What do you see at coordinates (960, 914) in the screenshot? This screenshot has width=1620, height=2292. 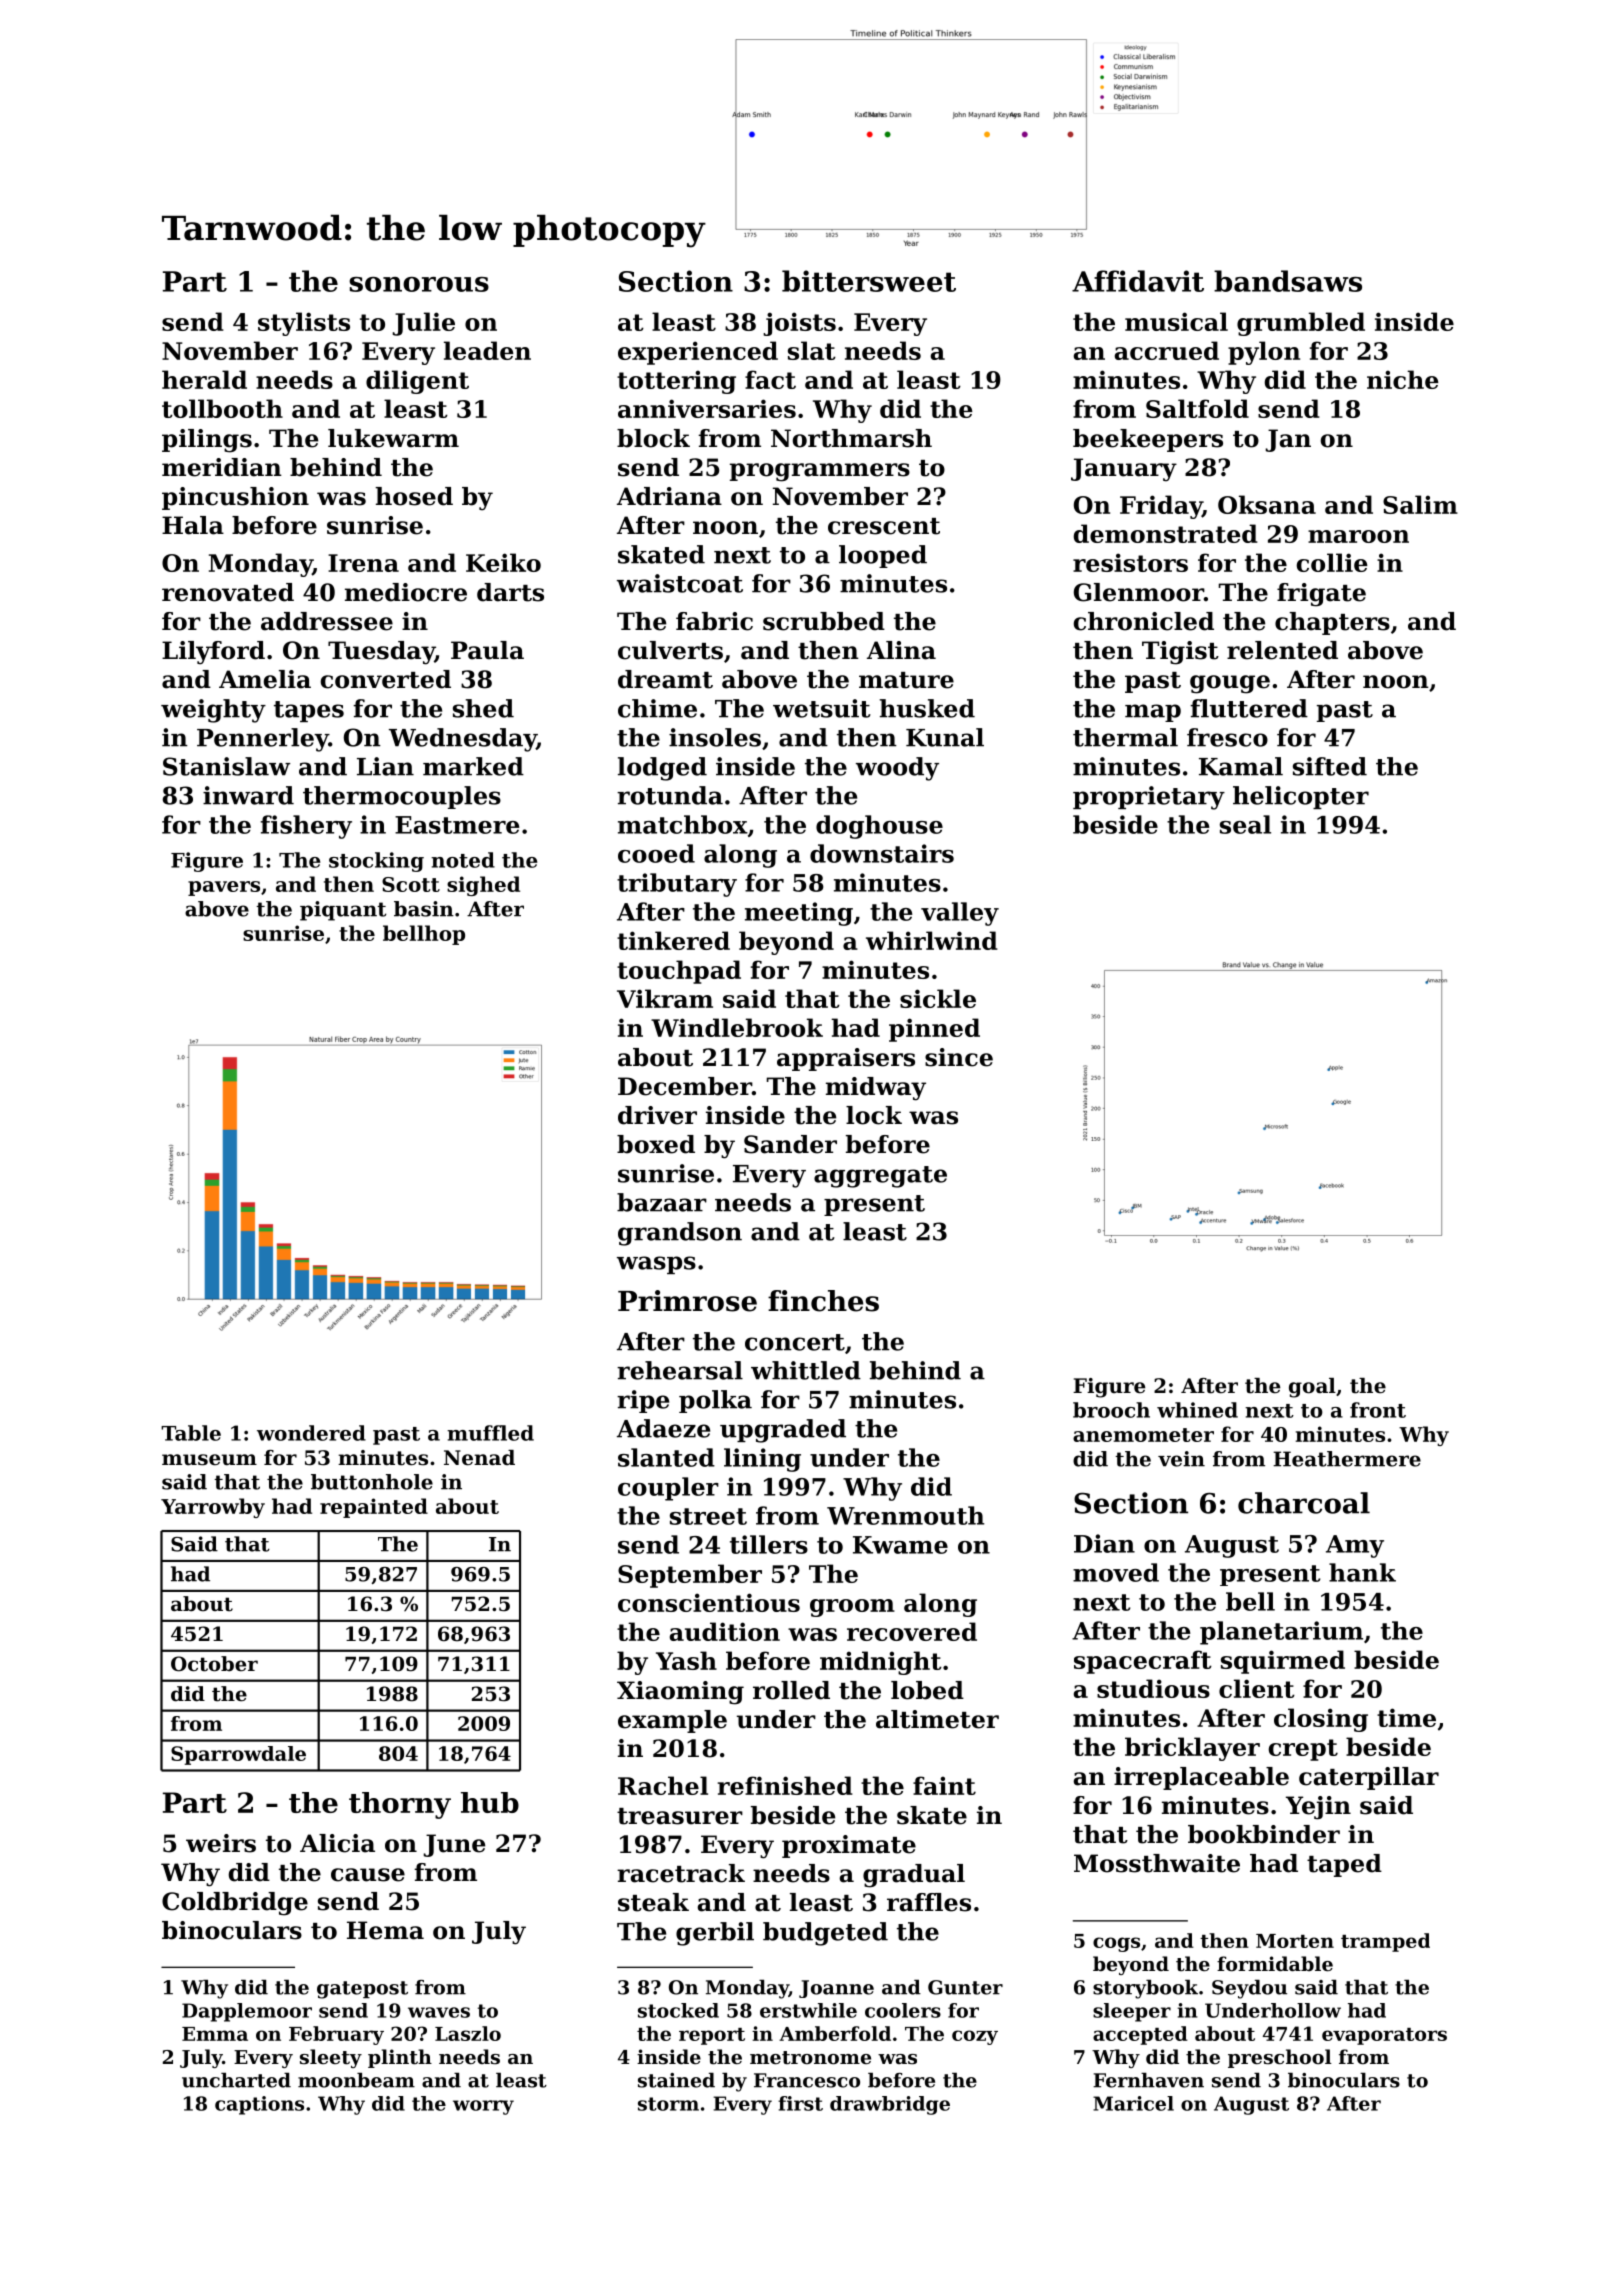 I see `valley` at bounding box center [960, 914].
